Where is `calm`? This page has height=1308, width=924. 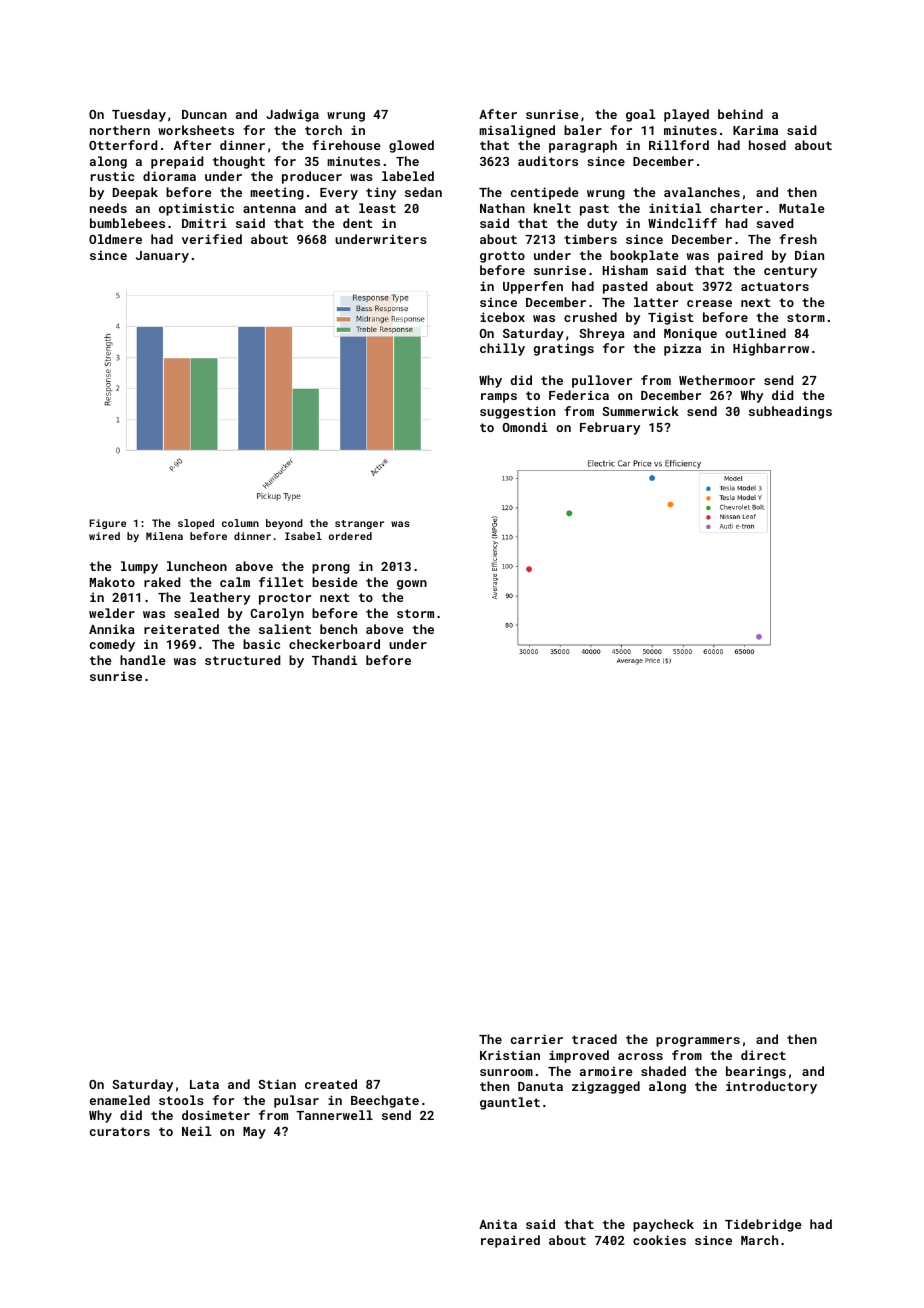
calm is located at coordinates (235, 582).
